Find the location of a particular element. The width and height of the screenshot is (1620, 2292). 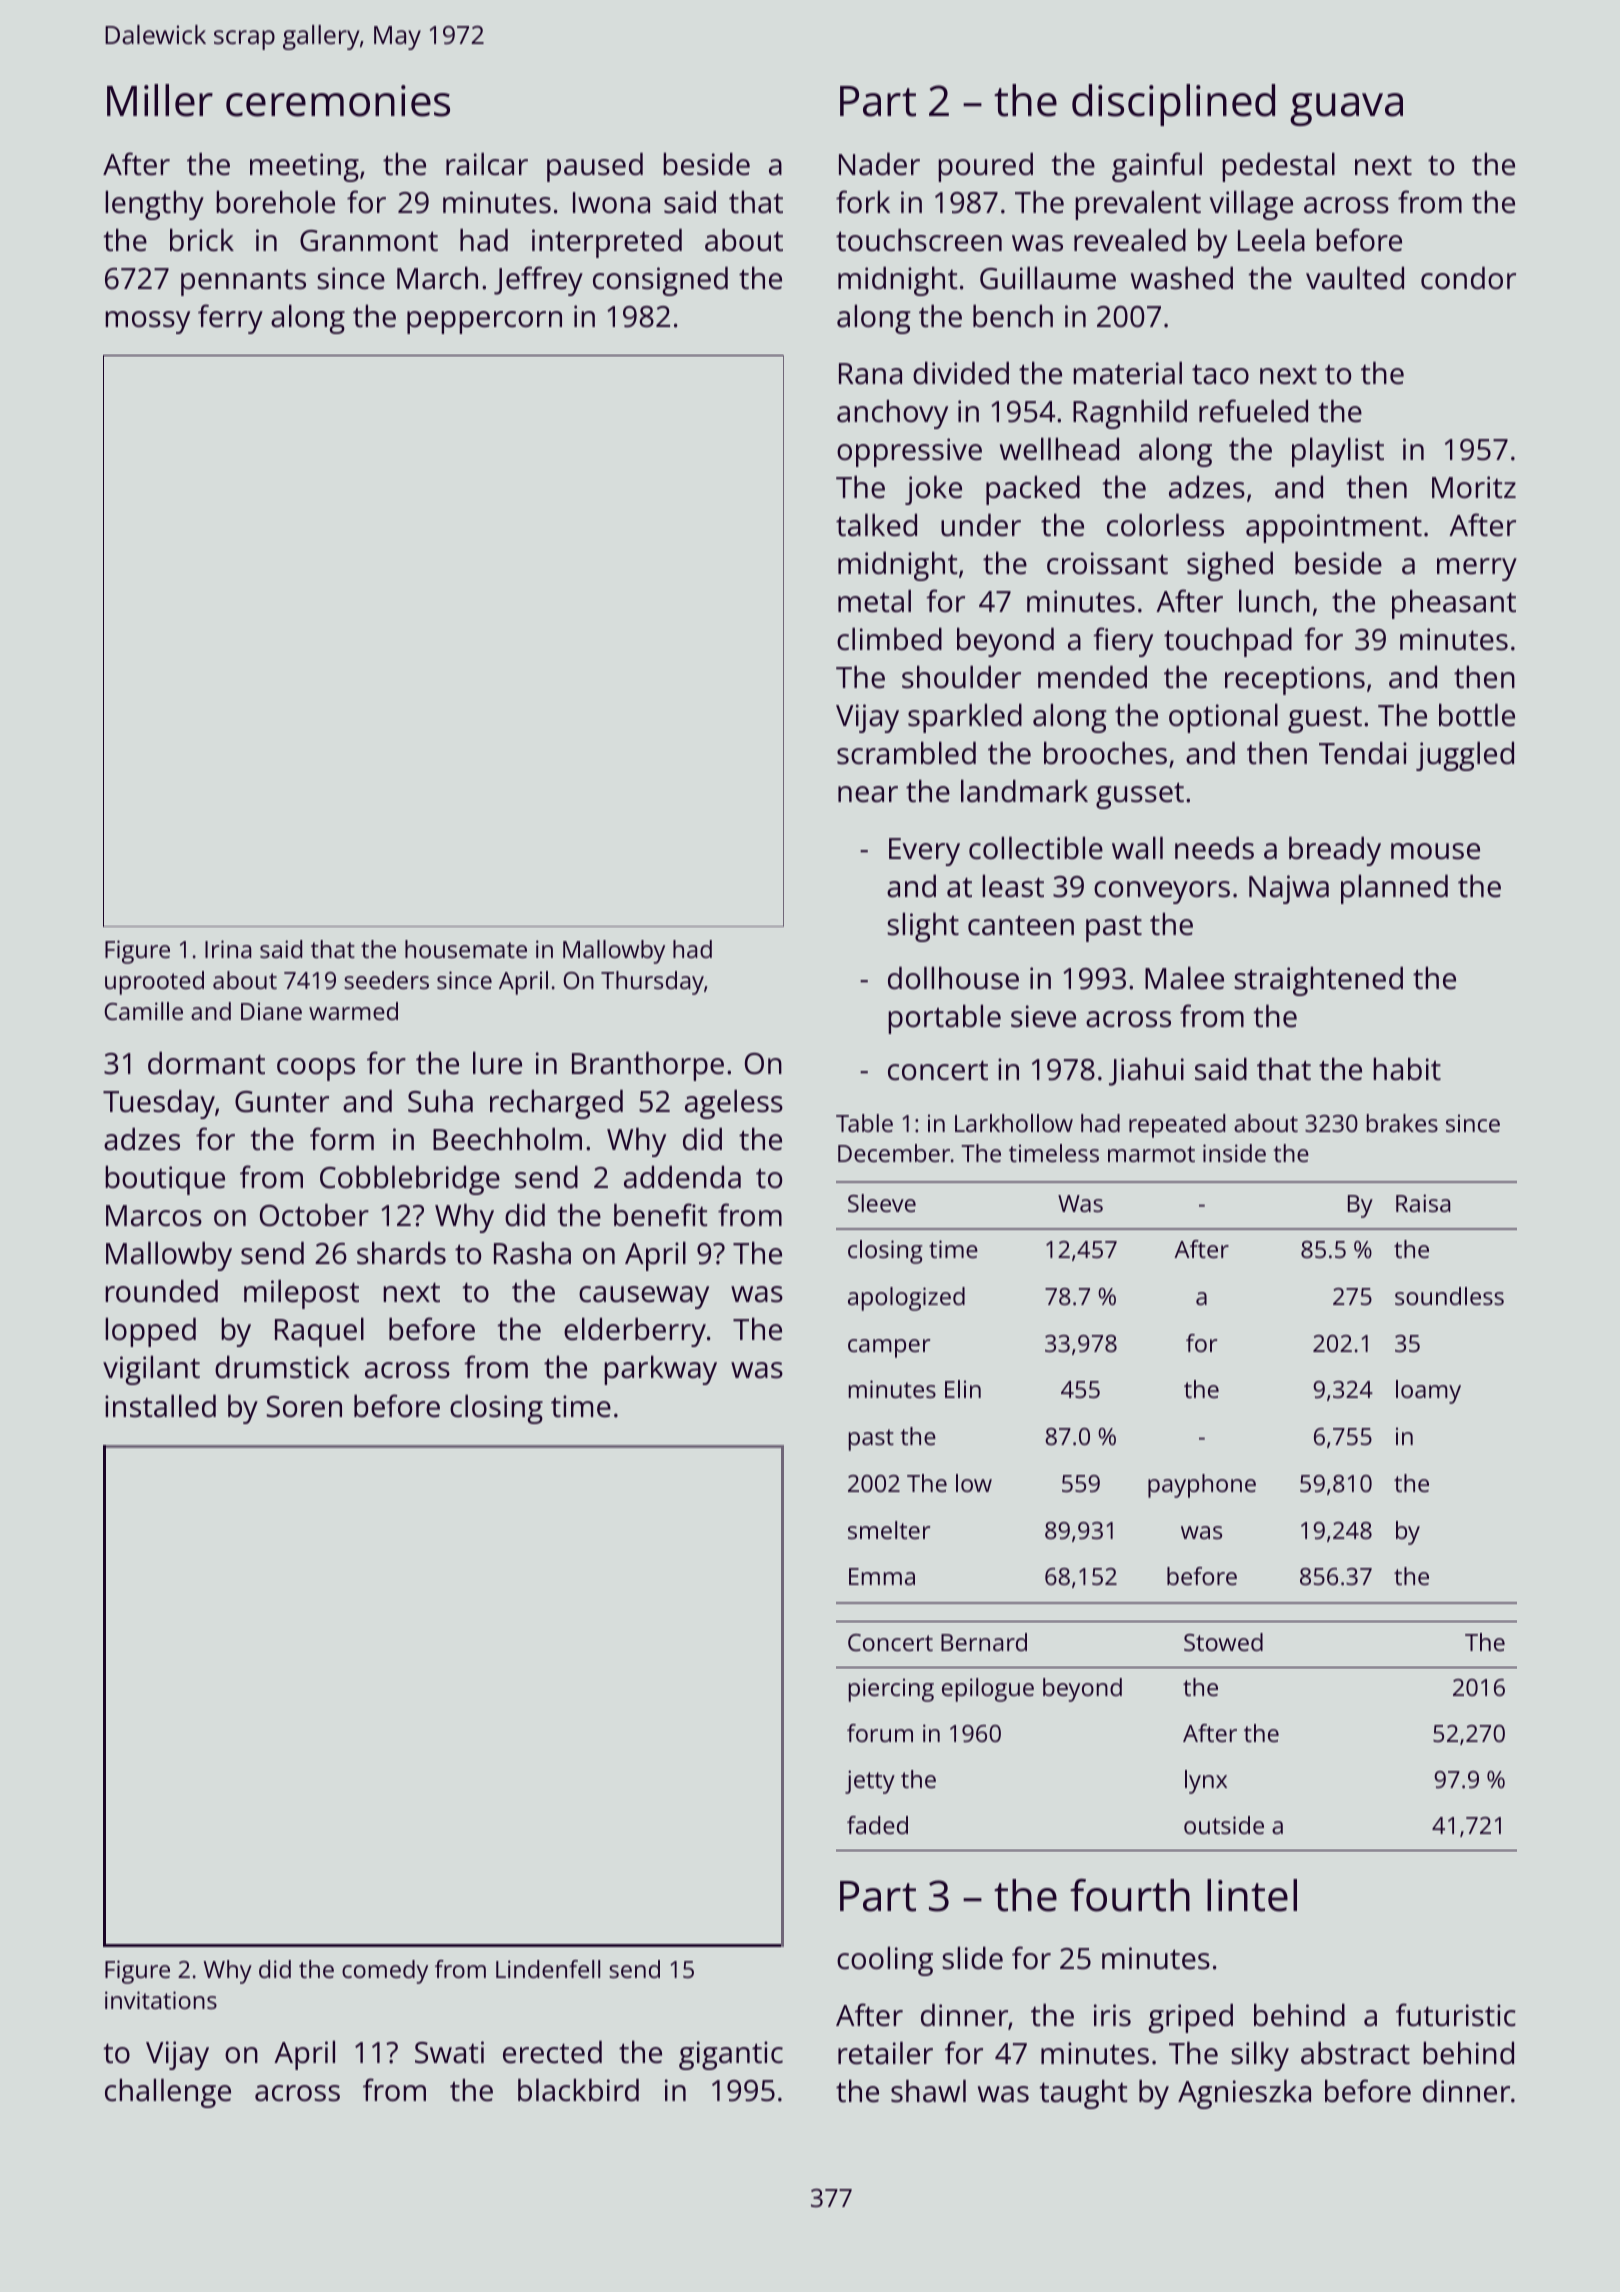

Stowed is located at coordinates (1223, 1642).
